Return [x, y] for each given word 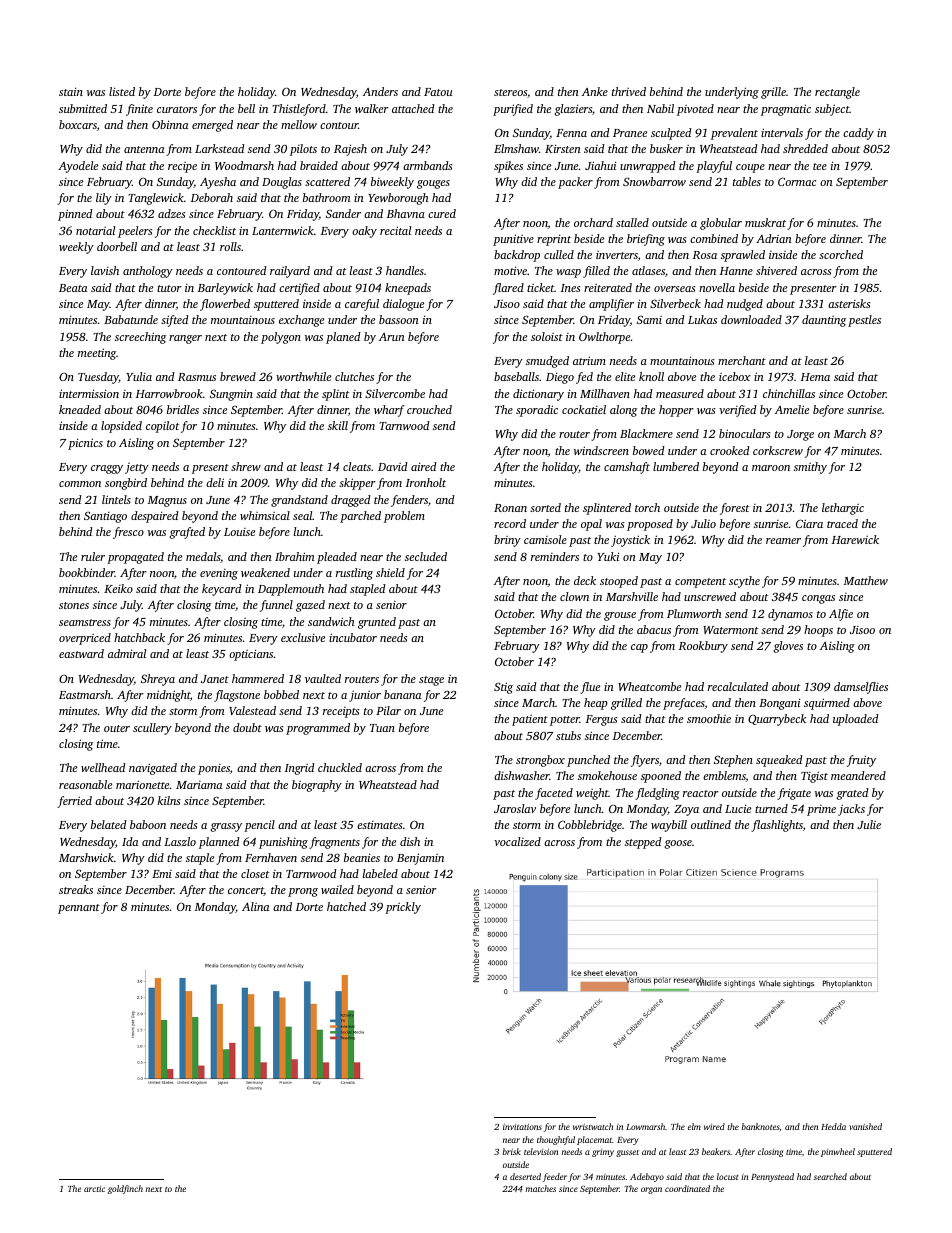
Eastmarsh [85, 694]
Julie [869, 824]
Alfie [841, 615]
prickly [403, 908]
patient [530, 720]
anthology [148, 272]
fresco [128, 533]
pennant [79, 909]
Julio [703, 523]
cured [442, 213]
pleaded [337, 558]
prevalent [734, 134]
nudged [745, 305]
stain [71, 91]
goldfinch [125, 1189]
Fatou [438, 92]
